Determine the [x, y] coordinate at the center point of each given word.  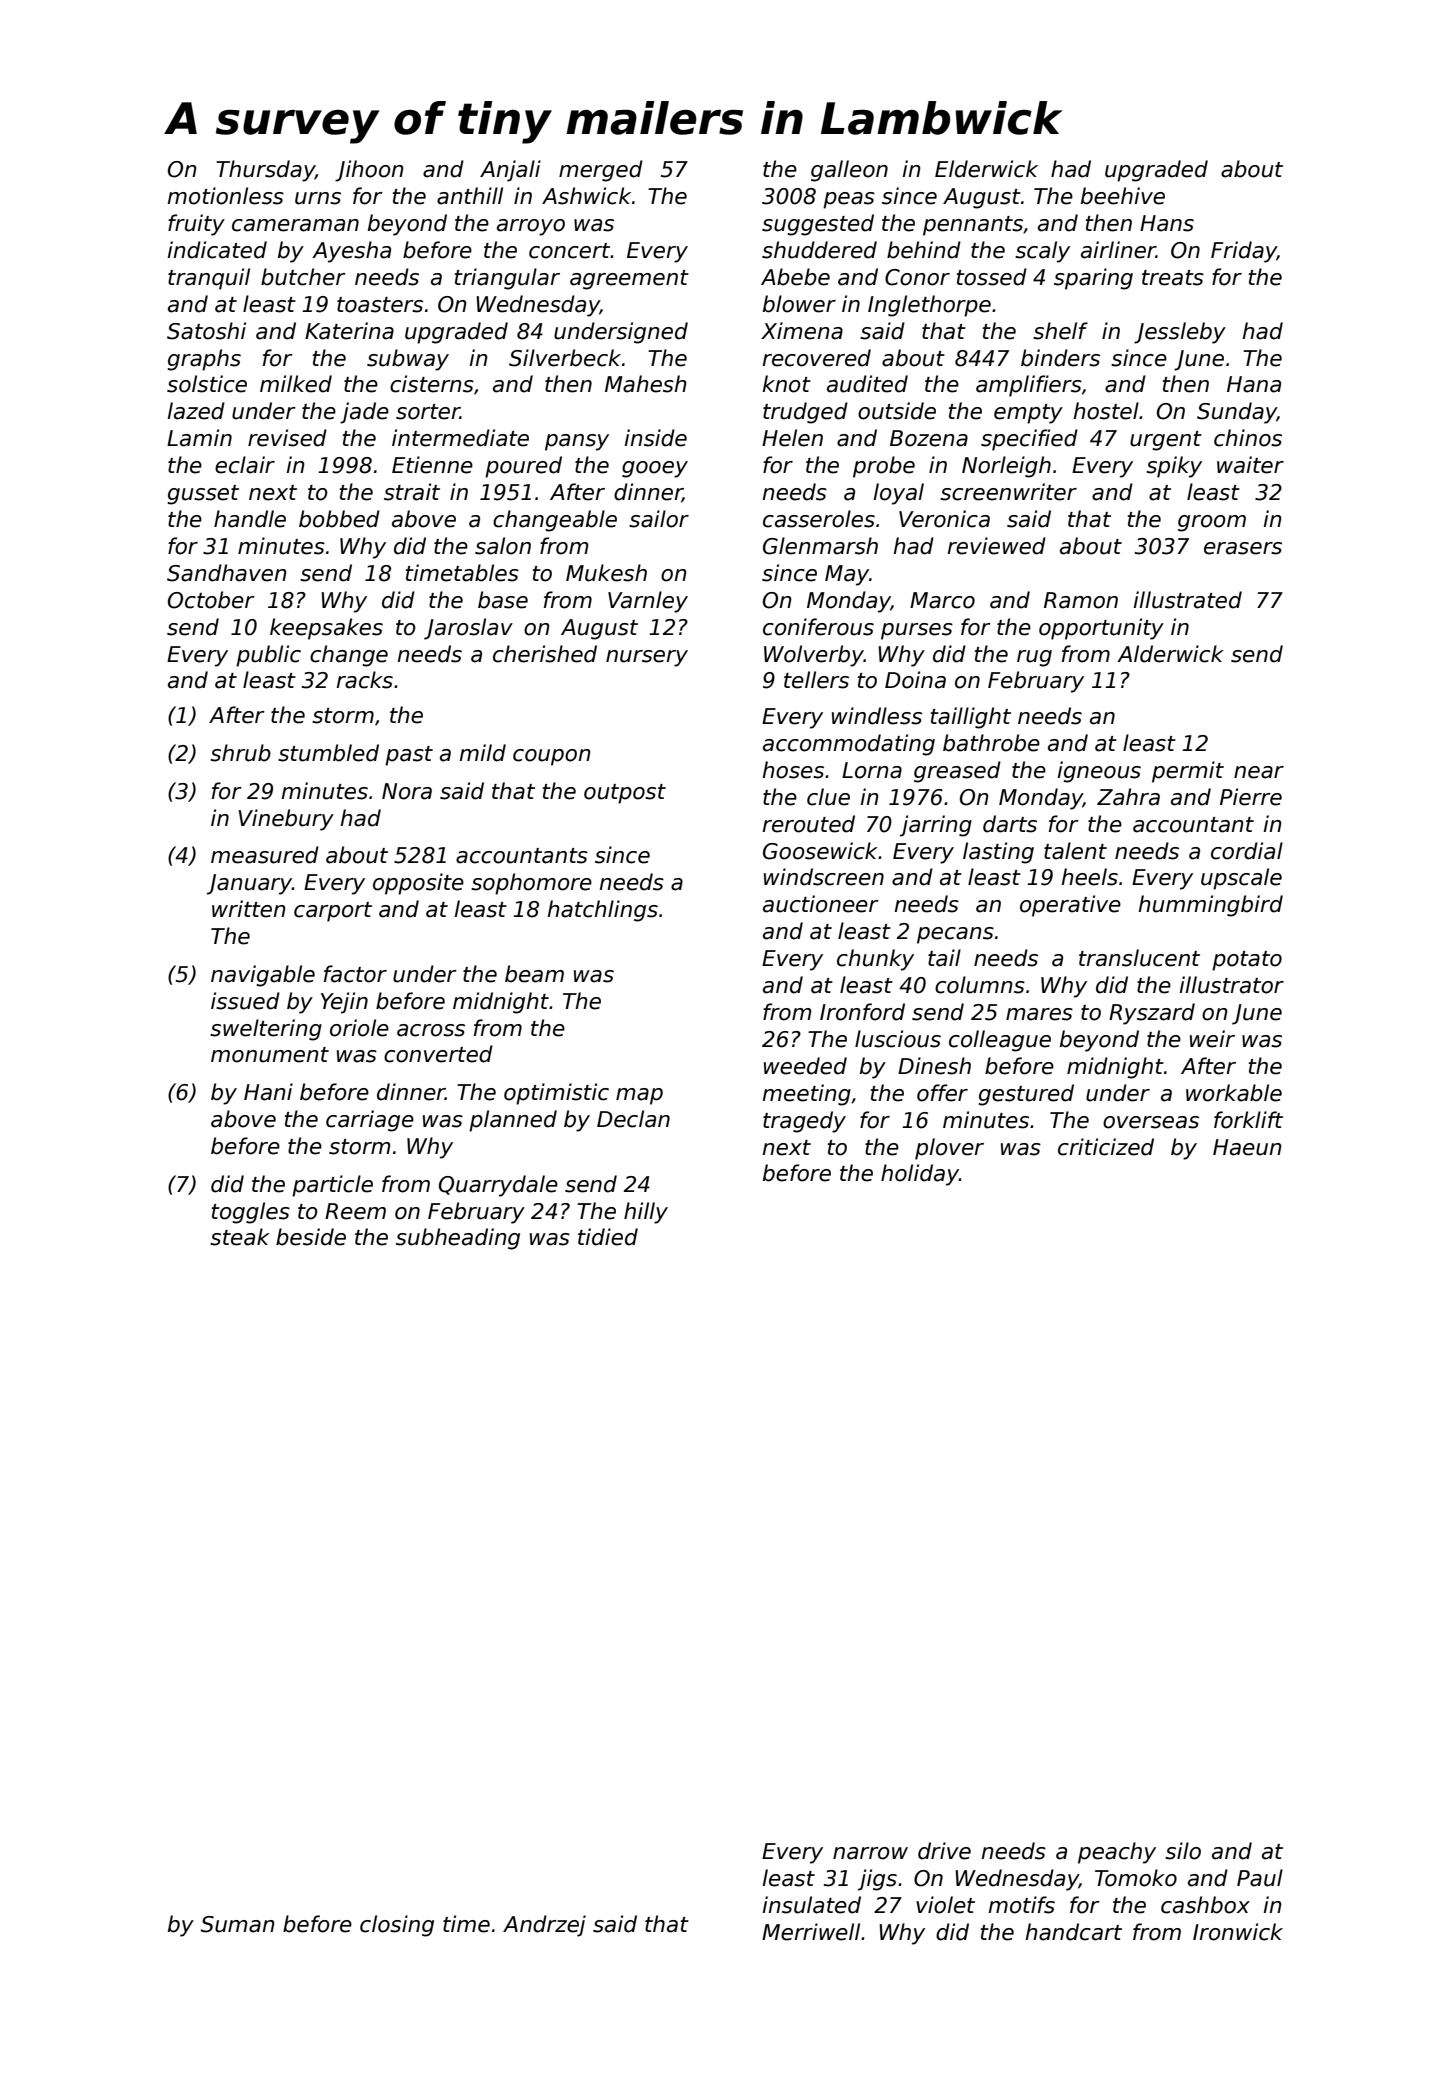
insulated [811, 1905]
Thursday [265, 171]
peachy [1117, 1853]
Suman [238, 1924]
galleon [849, 171]
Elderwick [986, 169]
